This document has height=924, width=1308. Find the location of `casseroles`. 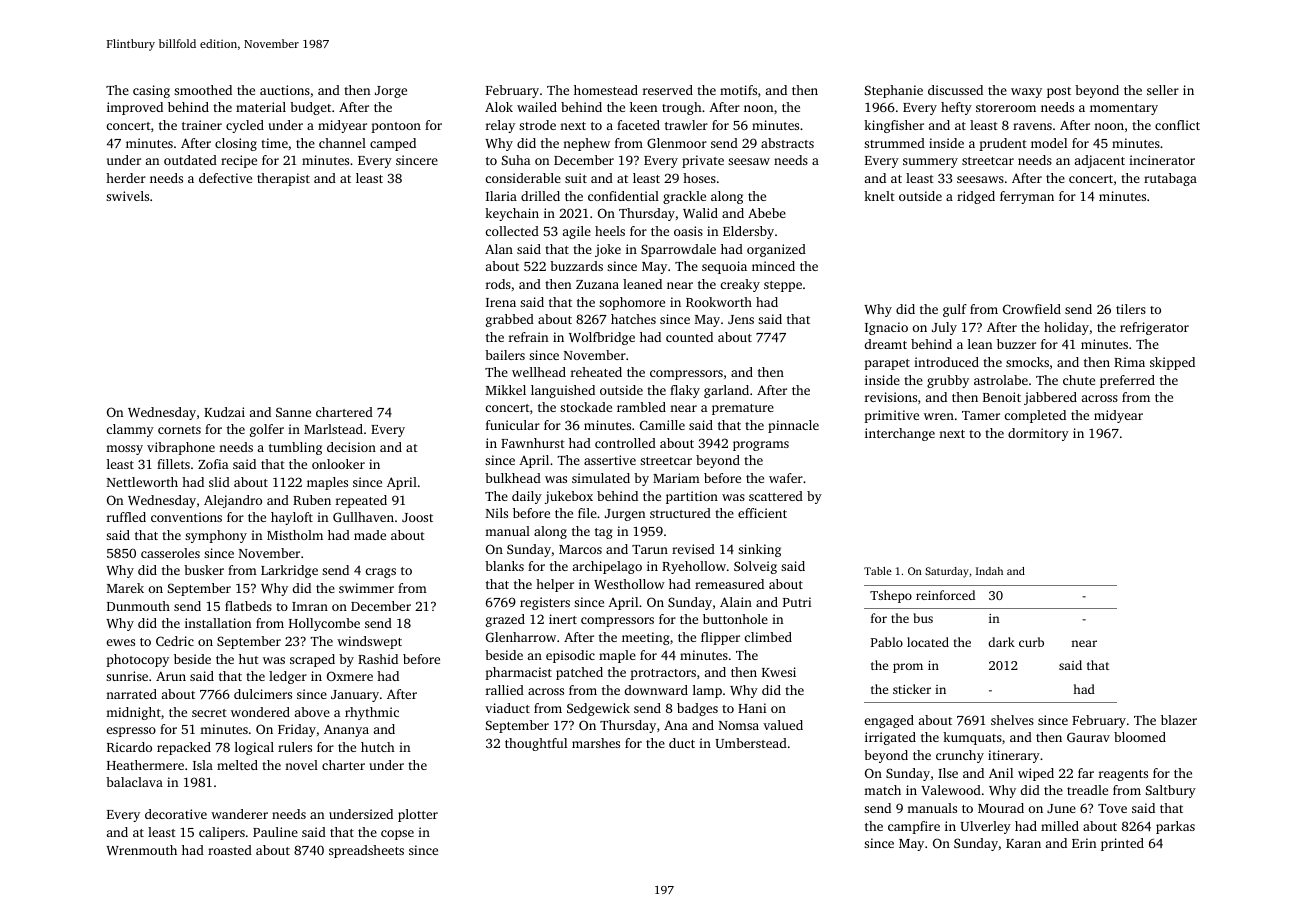

casseroles is located at coordinates (170, 553).
